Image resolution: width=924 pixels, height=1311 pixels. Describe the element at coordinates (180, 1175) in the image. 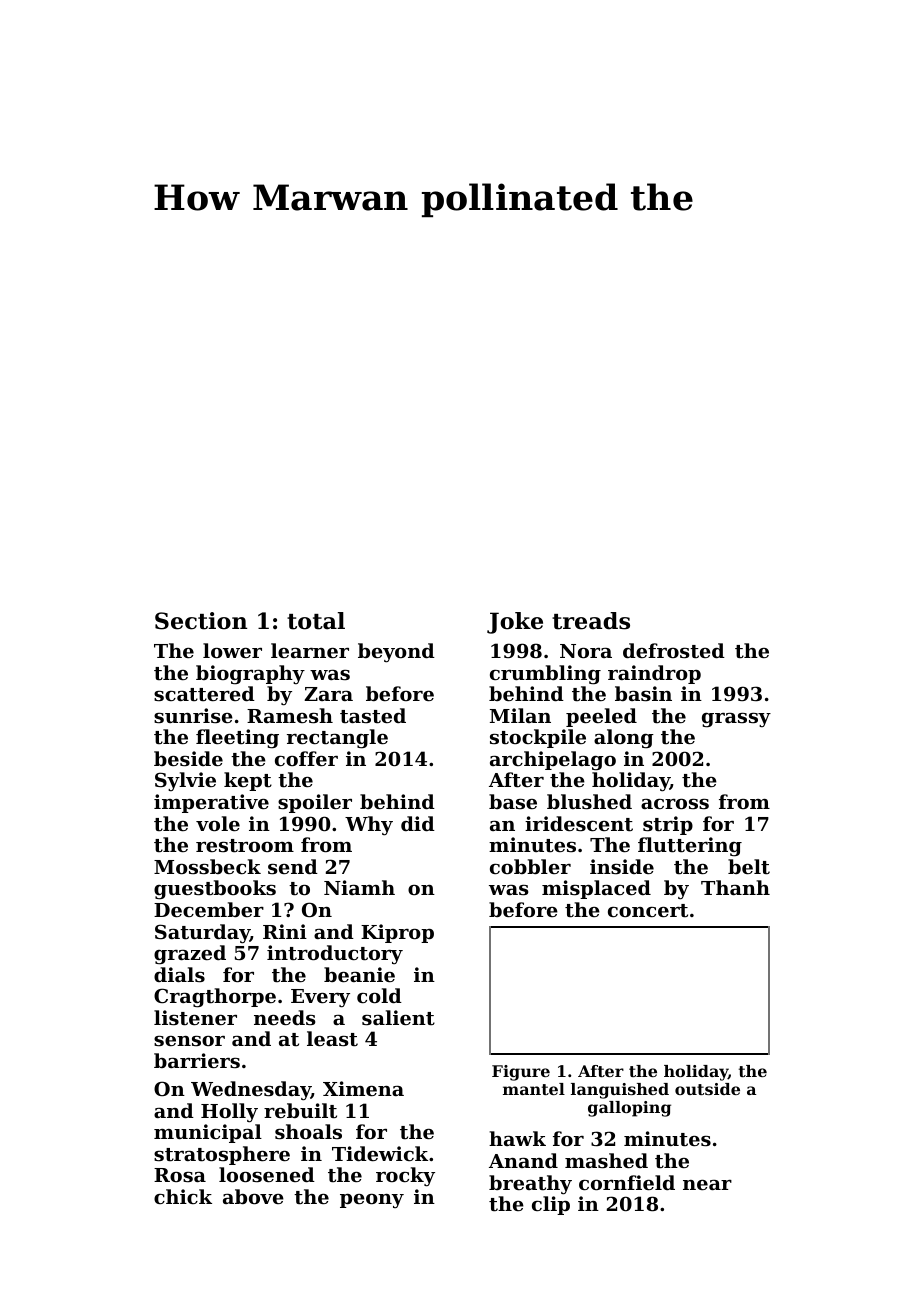

I see `Rosa` at that location.
